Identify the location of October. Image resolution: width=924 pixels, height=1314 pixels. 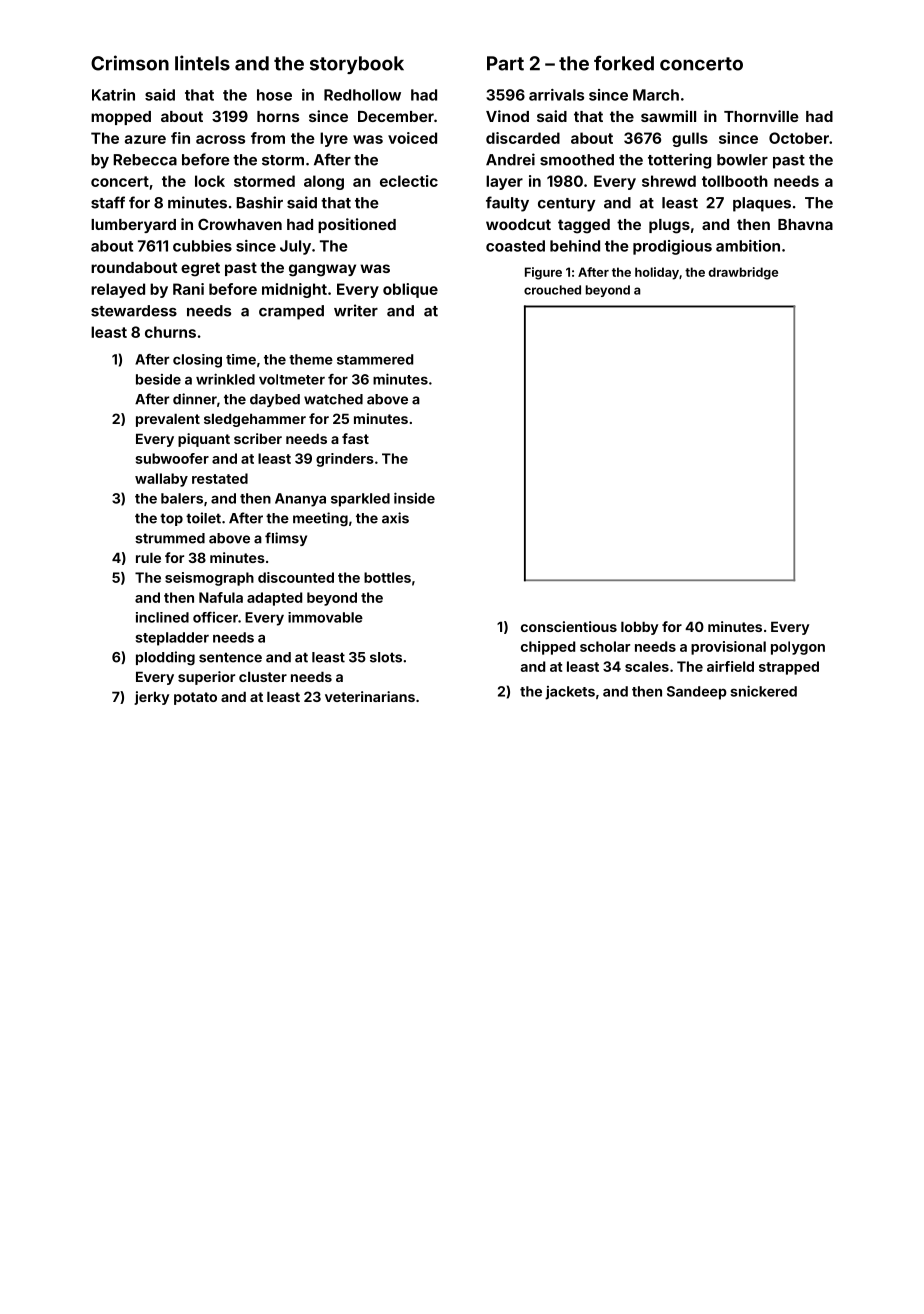
(799, 138).
